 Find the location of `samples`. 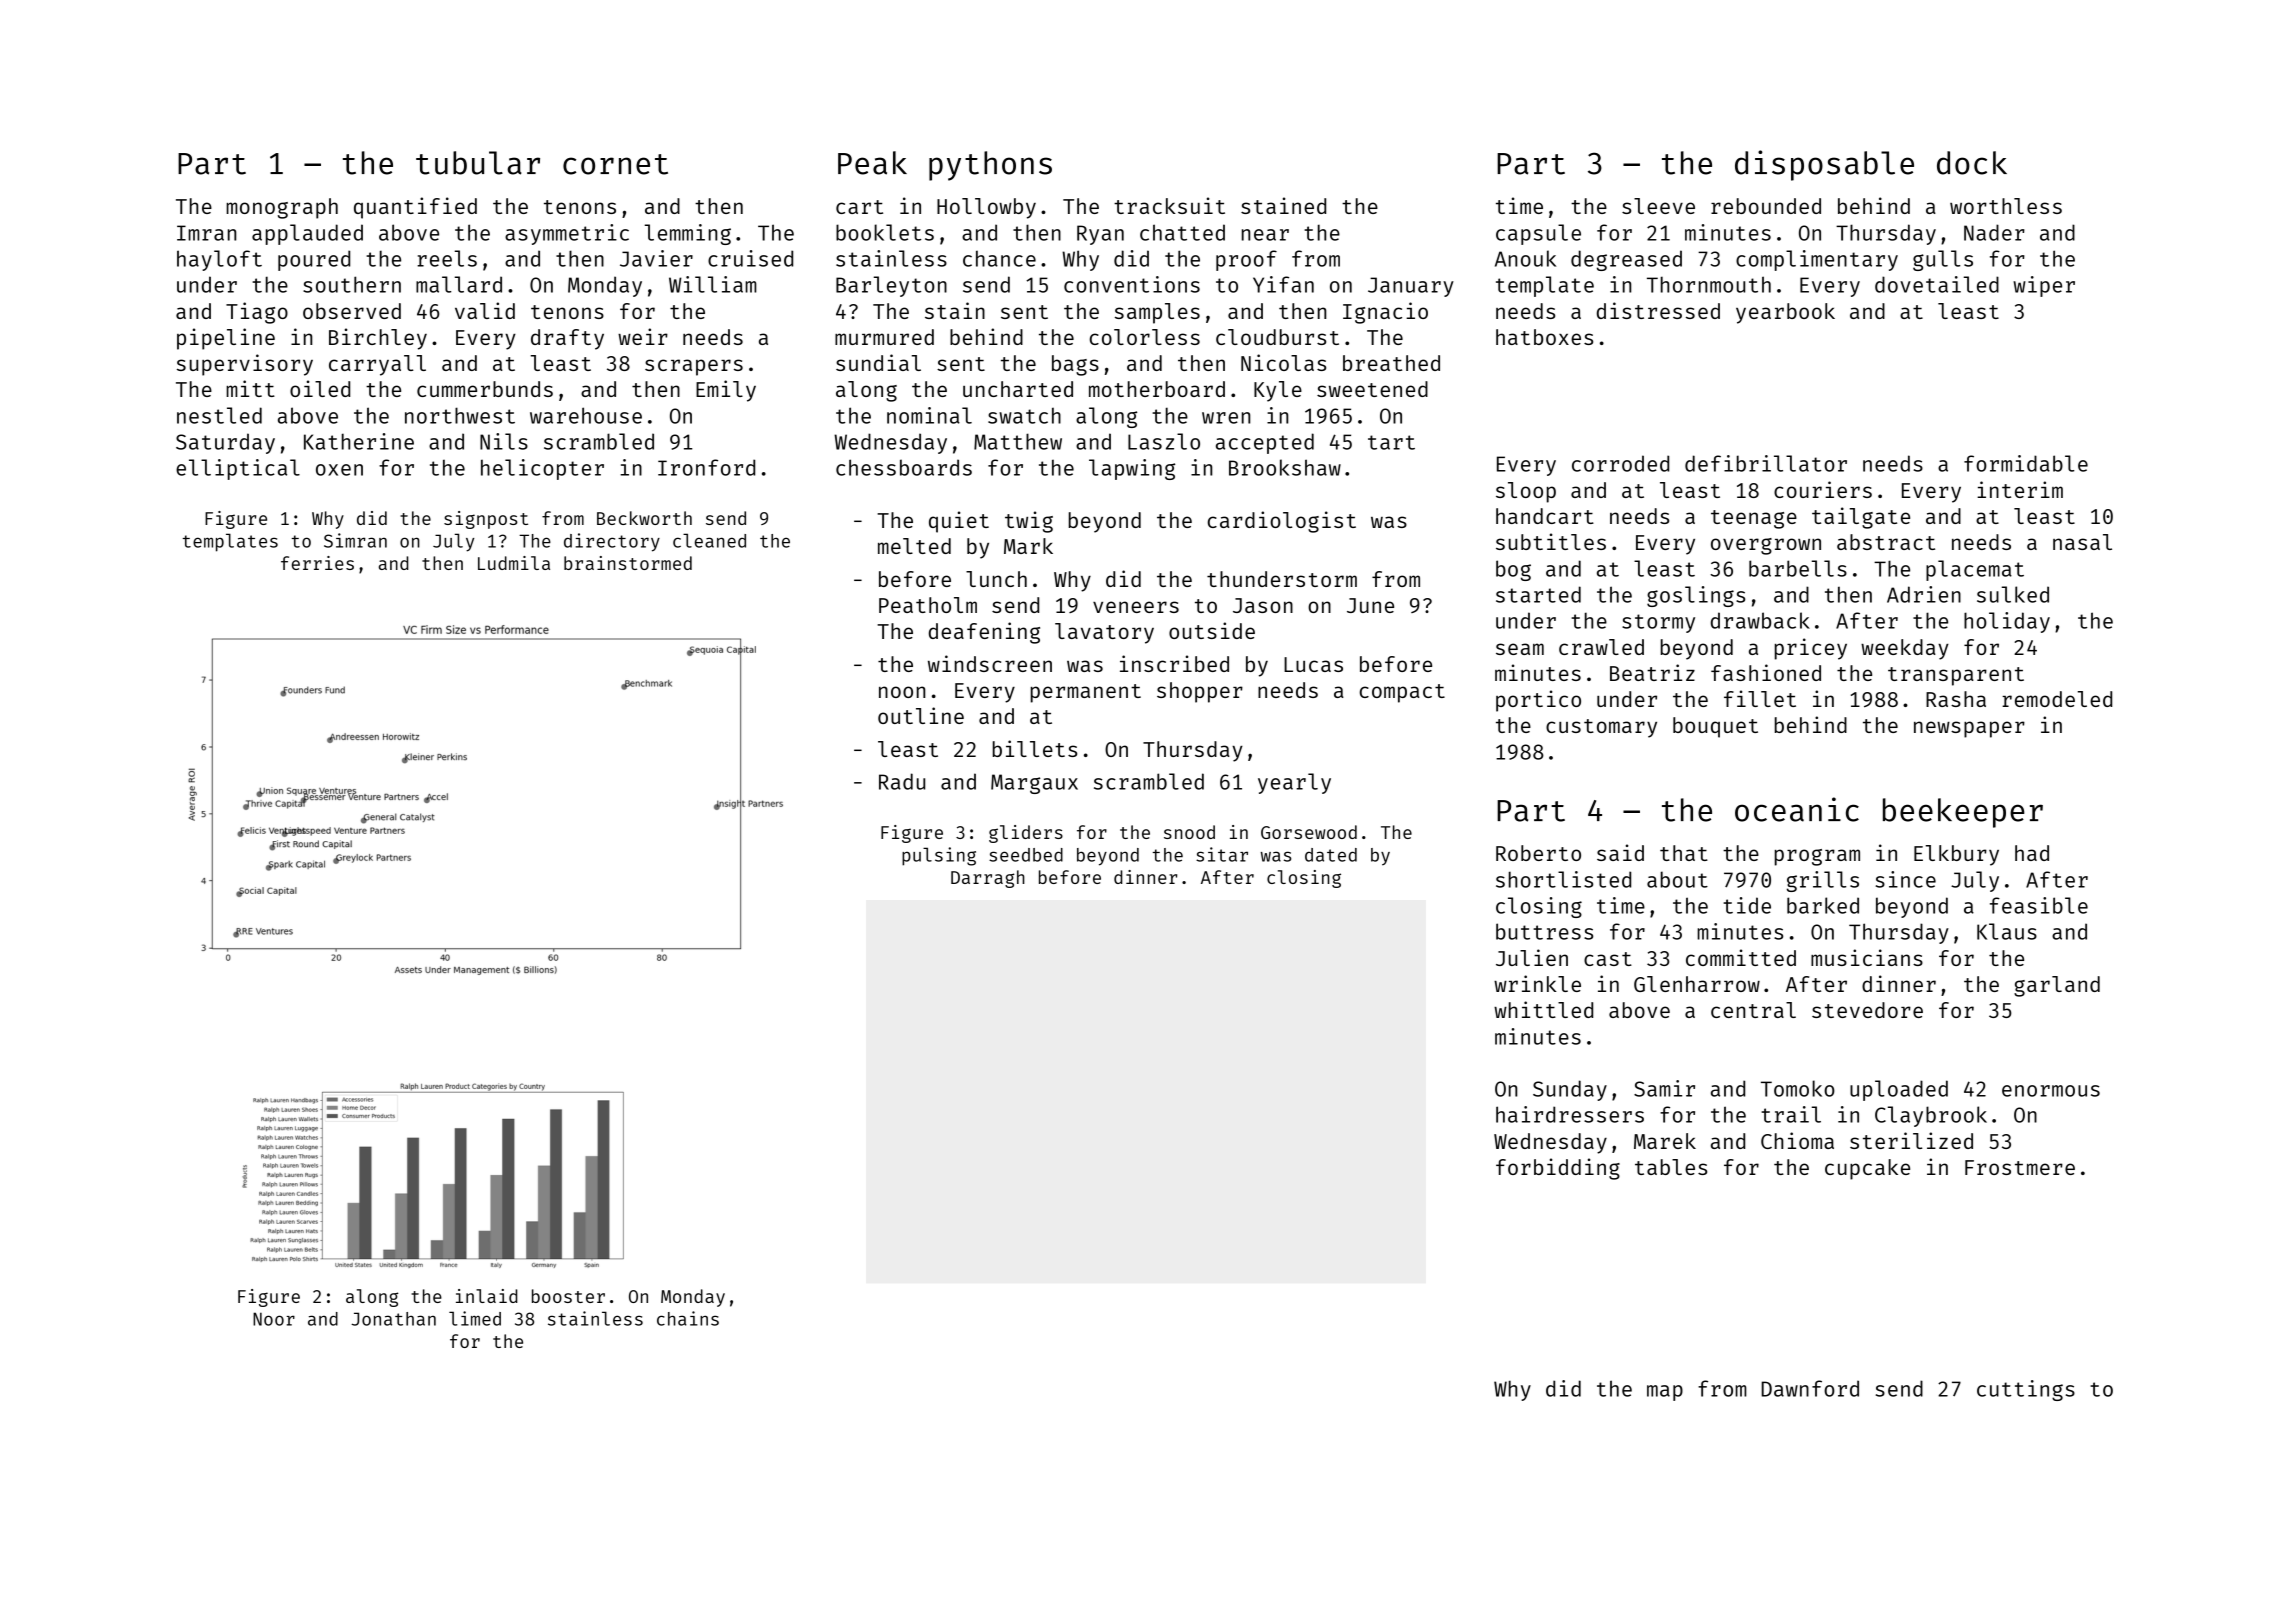

samples is located at coordinates (1157, 313).
